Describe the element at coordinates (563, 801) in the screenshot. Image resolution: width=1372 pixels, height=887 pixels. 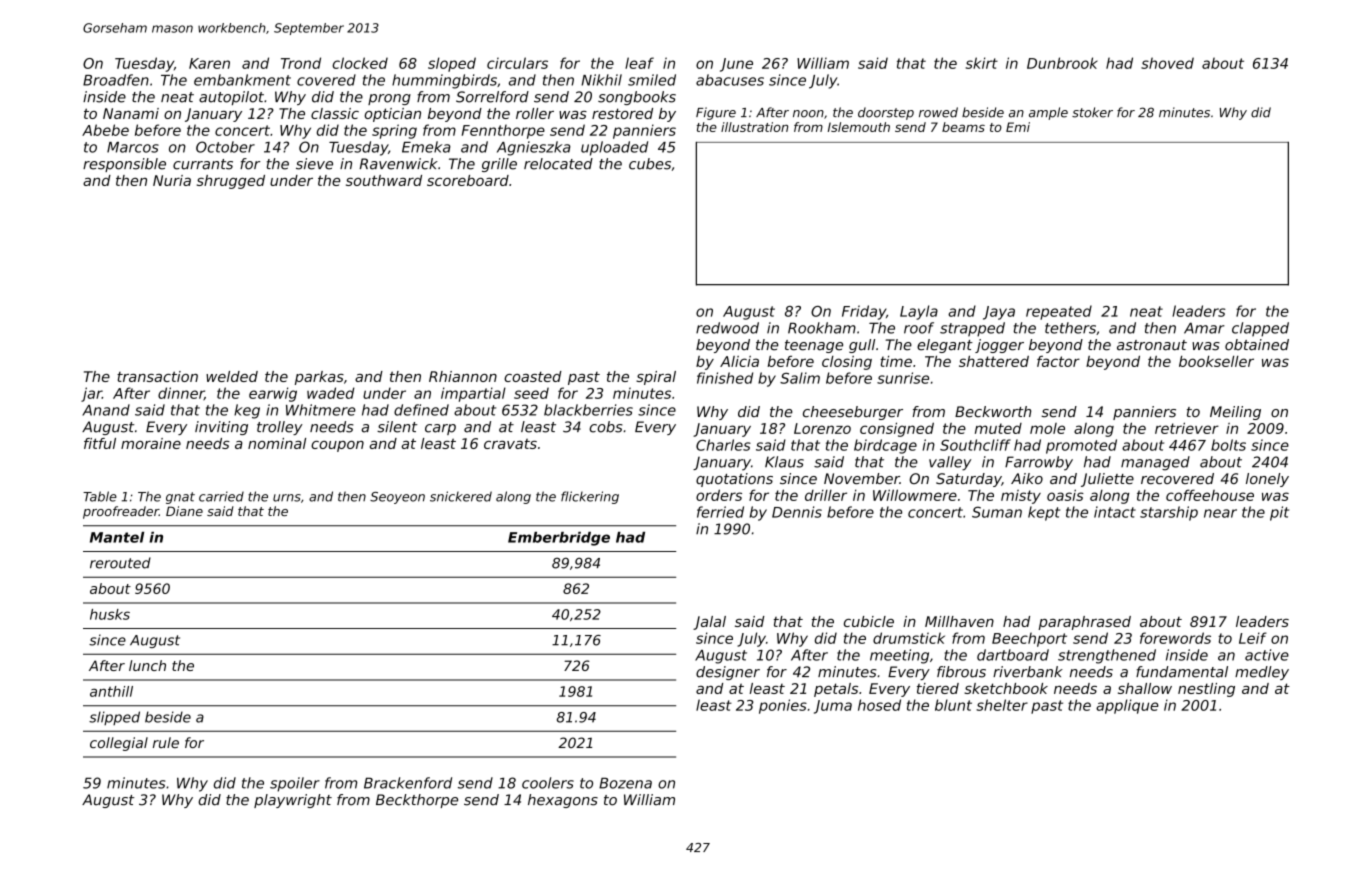
I see `hexagons` at that location.
